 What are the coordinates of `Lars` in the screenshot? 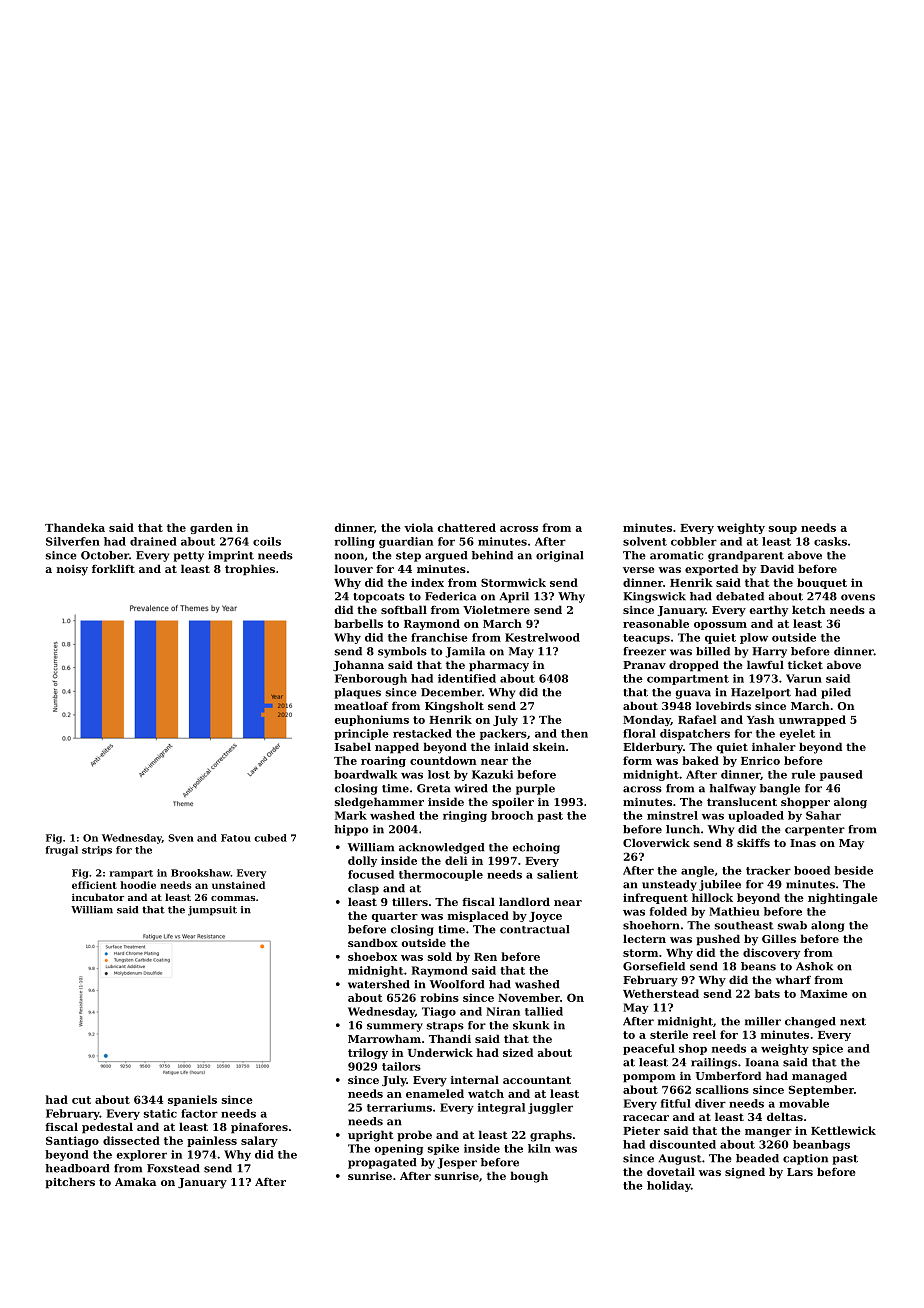 It's located at (800, 1172).
